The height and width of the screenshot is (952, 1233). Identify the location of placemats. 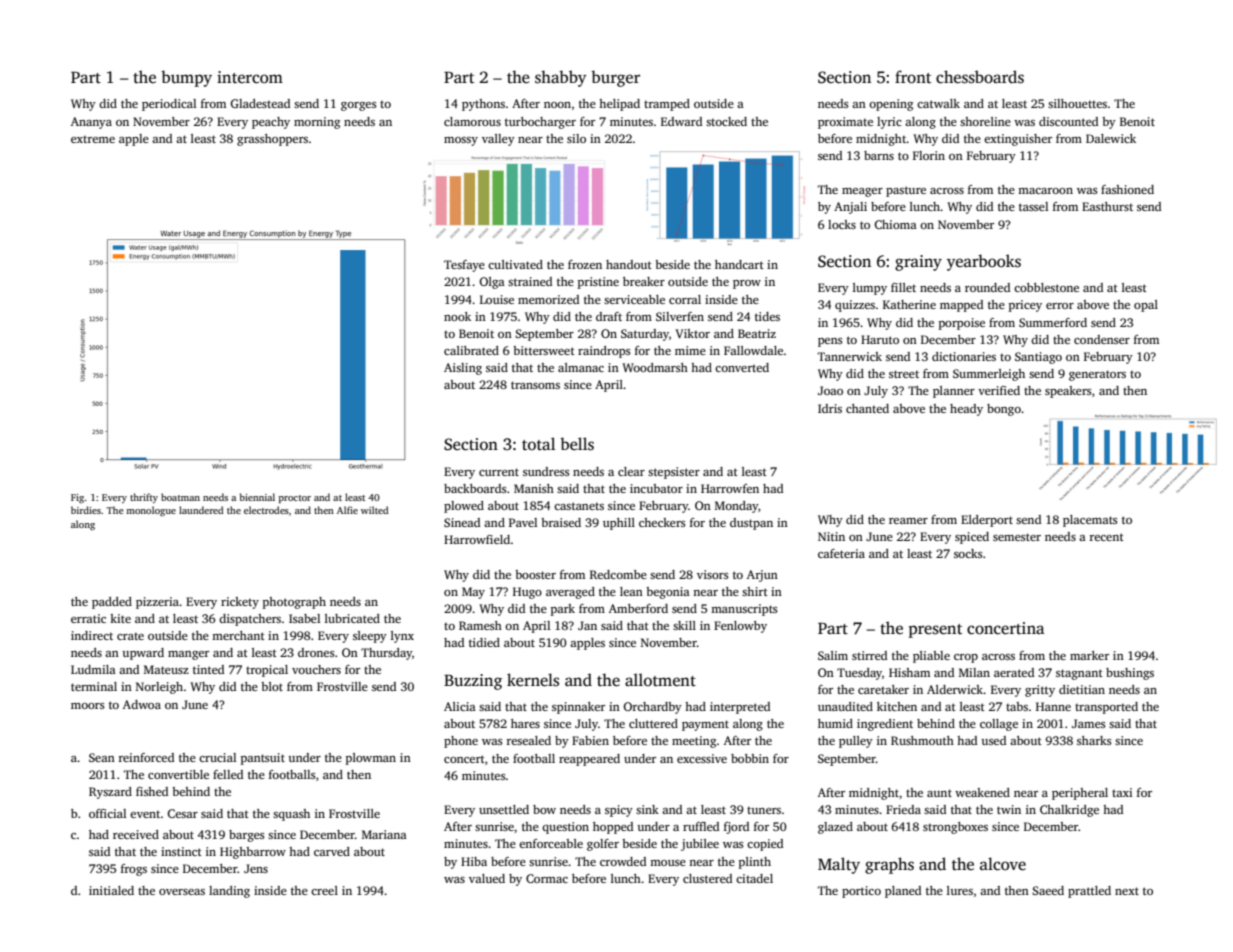
(1090, 521).
